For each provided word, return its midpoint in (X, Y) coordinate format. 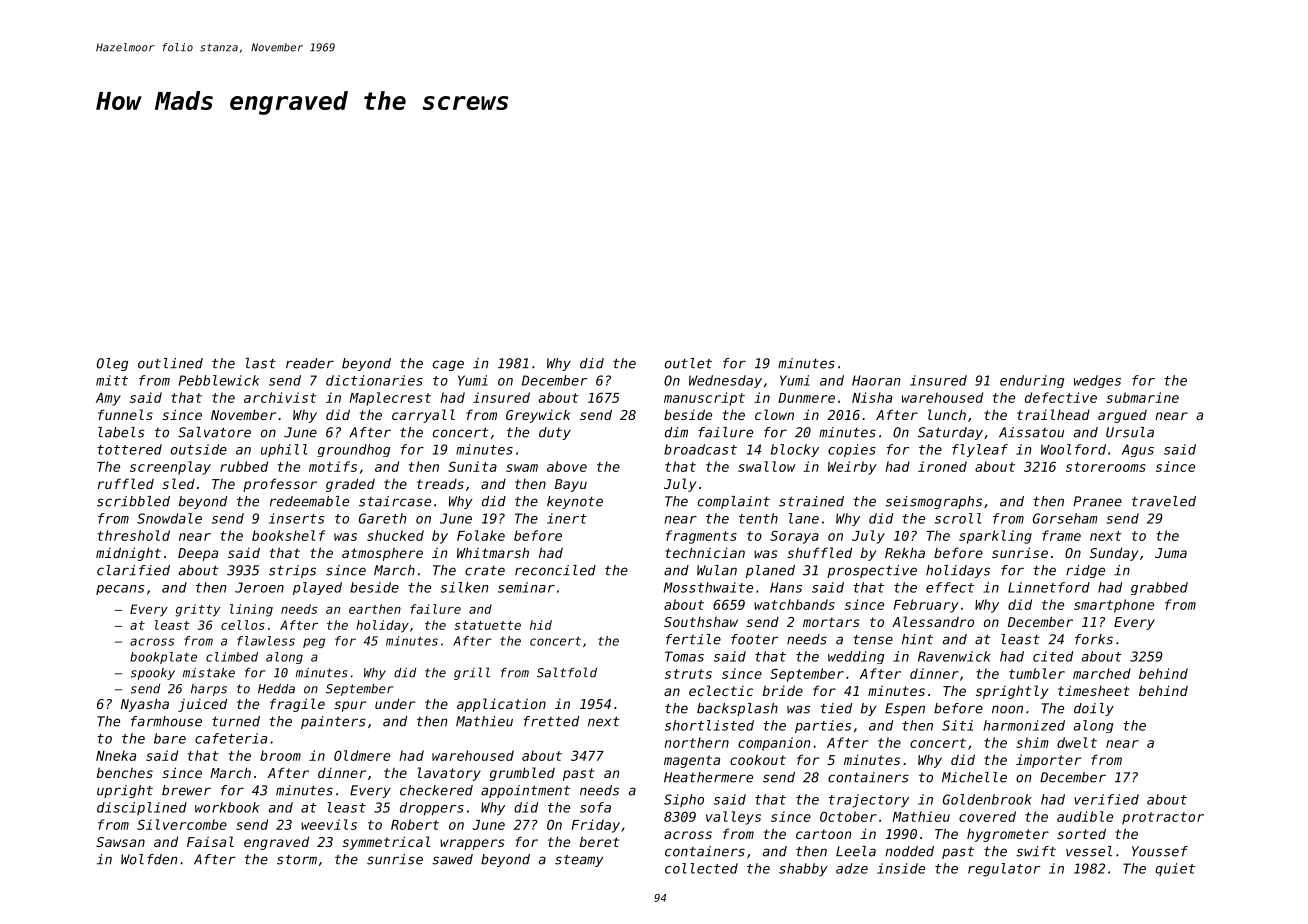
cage (448, 365)
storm (297, 860)
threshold (134, 535)
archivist (280, 397)
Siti (957, 725)
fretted (551, 721)
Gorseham (1065, 518)
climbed (232, 657)
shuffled (819, 552)
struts (688, 674)
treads (440, 484)
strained (811, 501)
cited (1053, 656)
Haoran (876, 380)
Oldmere (362, 755)
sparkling (995, 537)
